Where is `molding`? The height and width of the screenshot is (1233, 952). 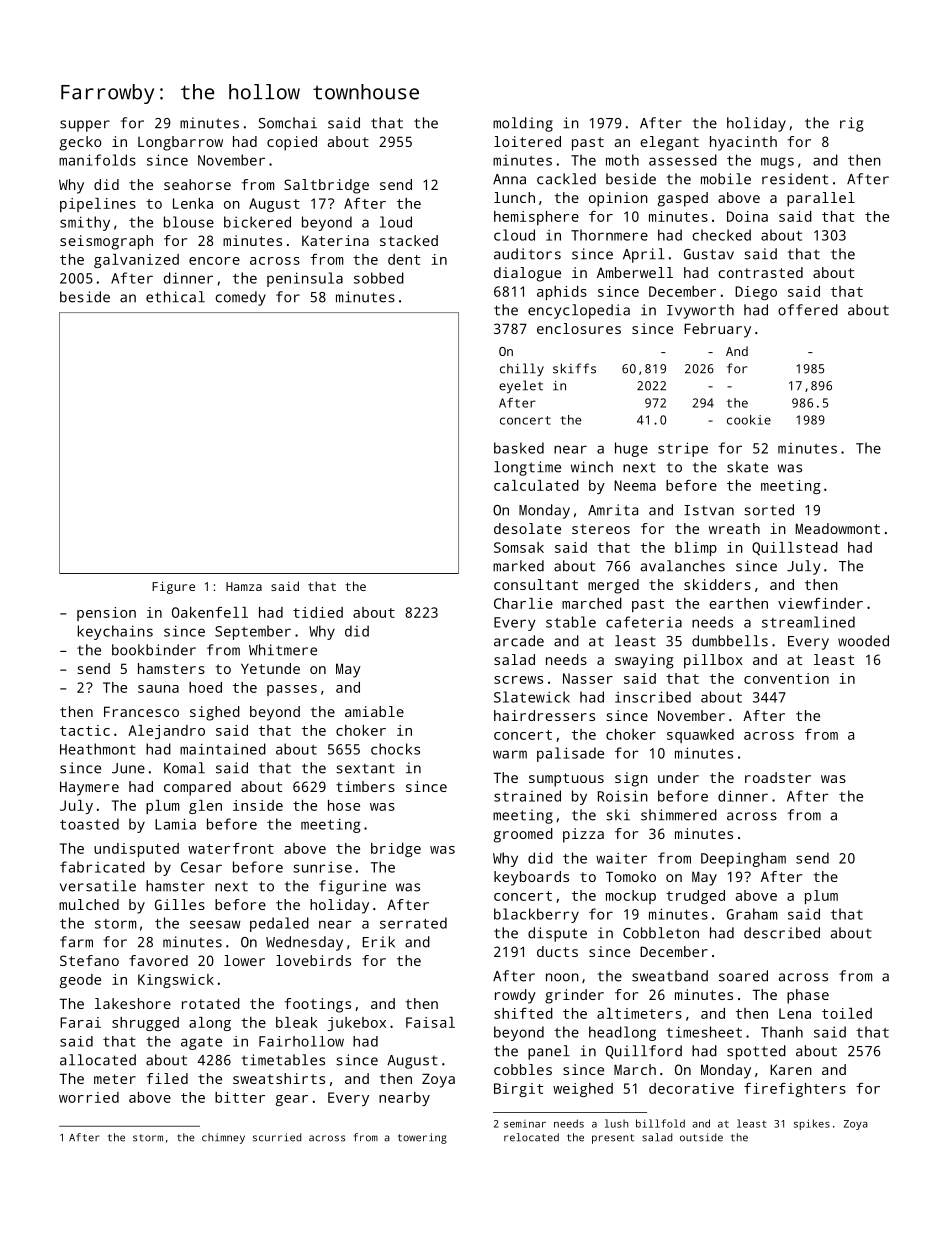
molding is located at coordinates (523, 124).
